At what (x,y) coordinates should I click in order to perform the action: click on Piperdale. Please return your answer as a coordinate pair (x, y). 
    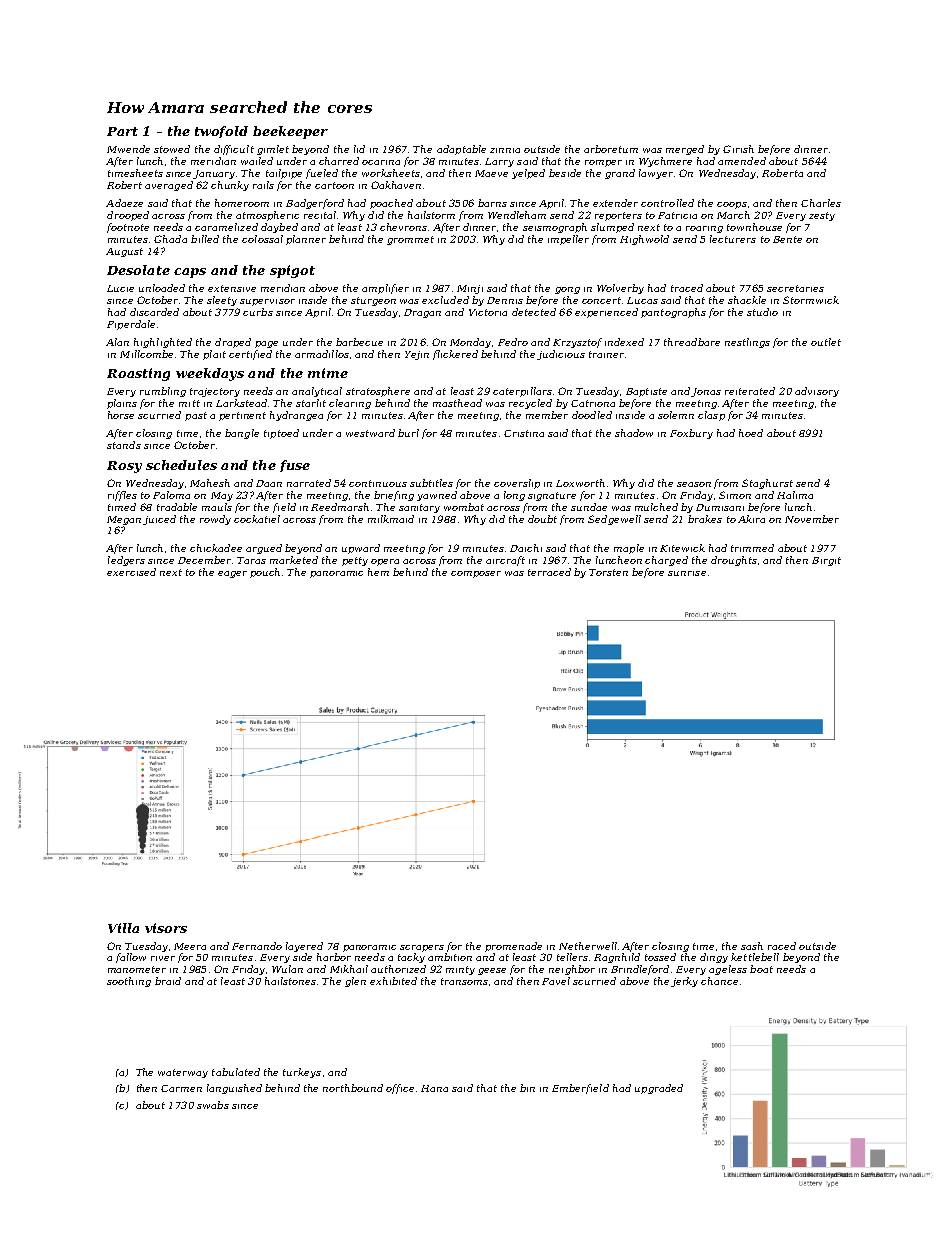
    Looking at the image, I should click on (131, 325).
